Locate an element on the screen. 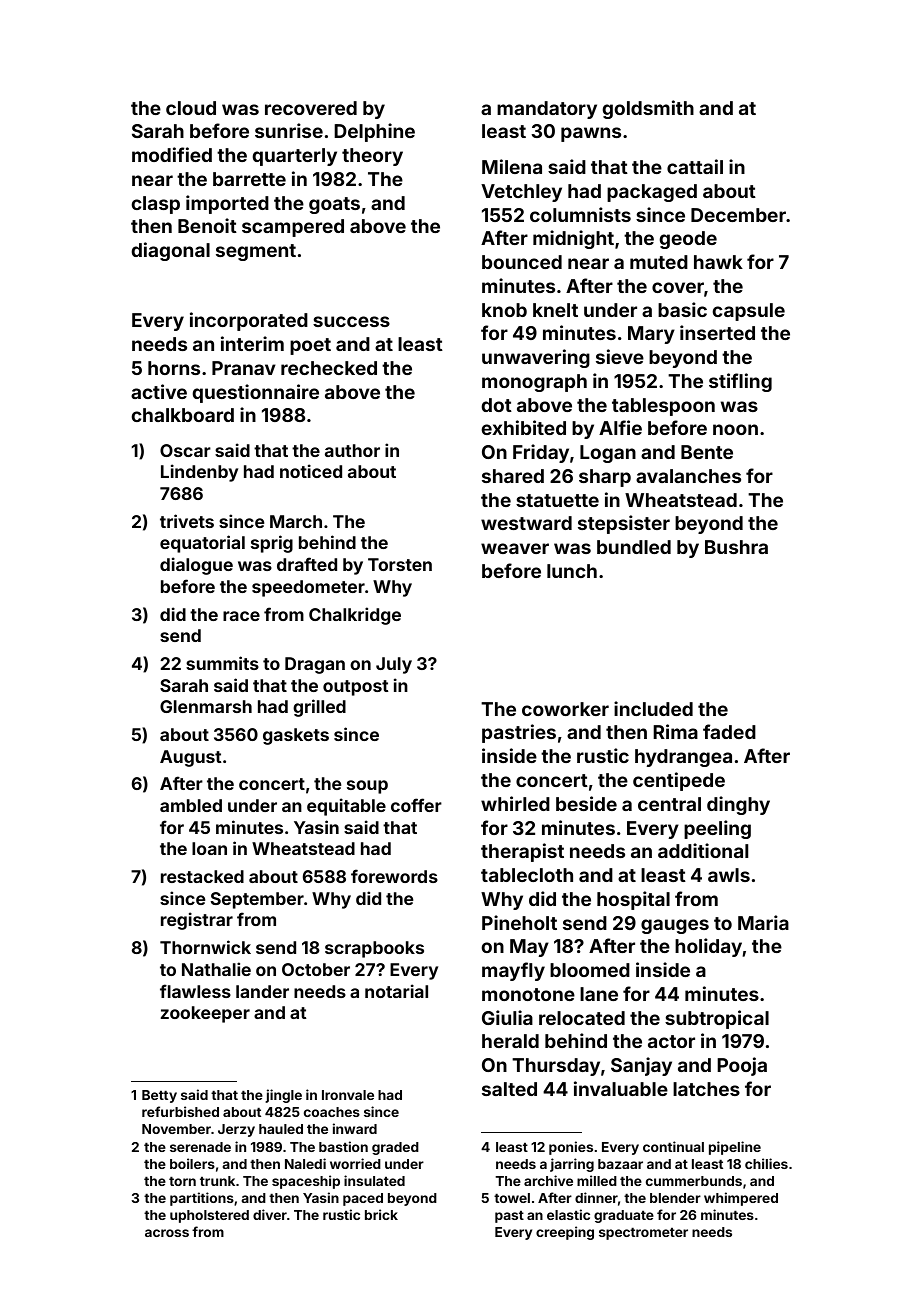  scrapbooks is located at coordinates (374, 949).
